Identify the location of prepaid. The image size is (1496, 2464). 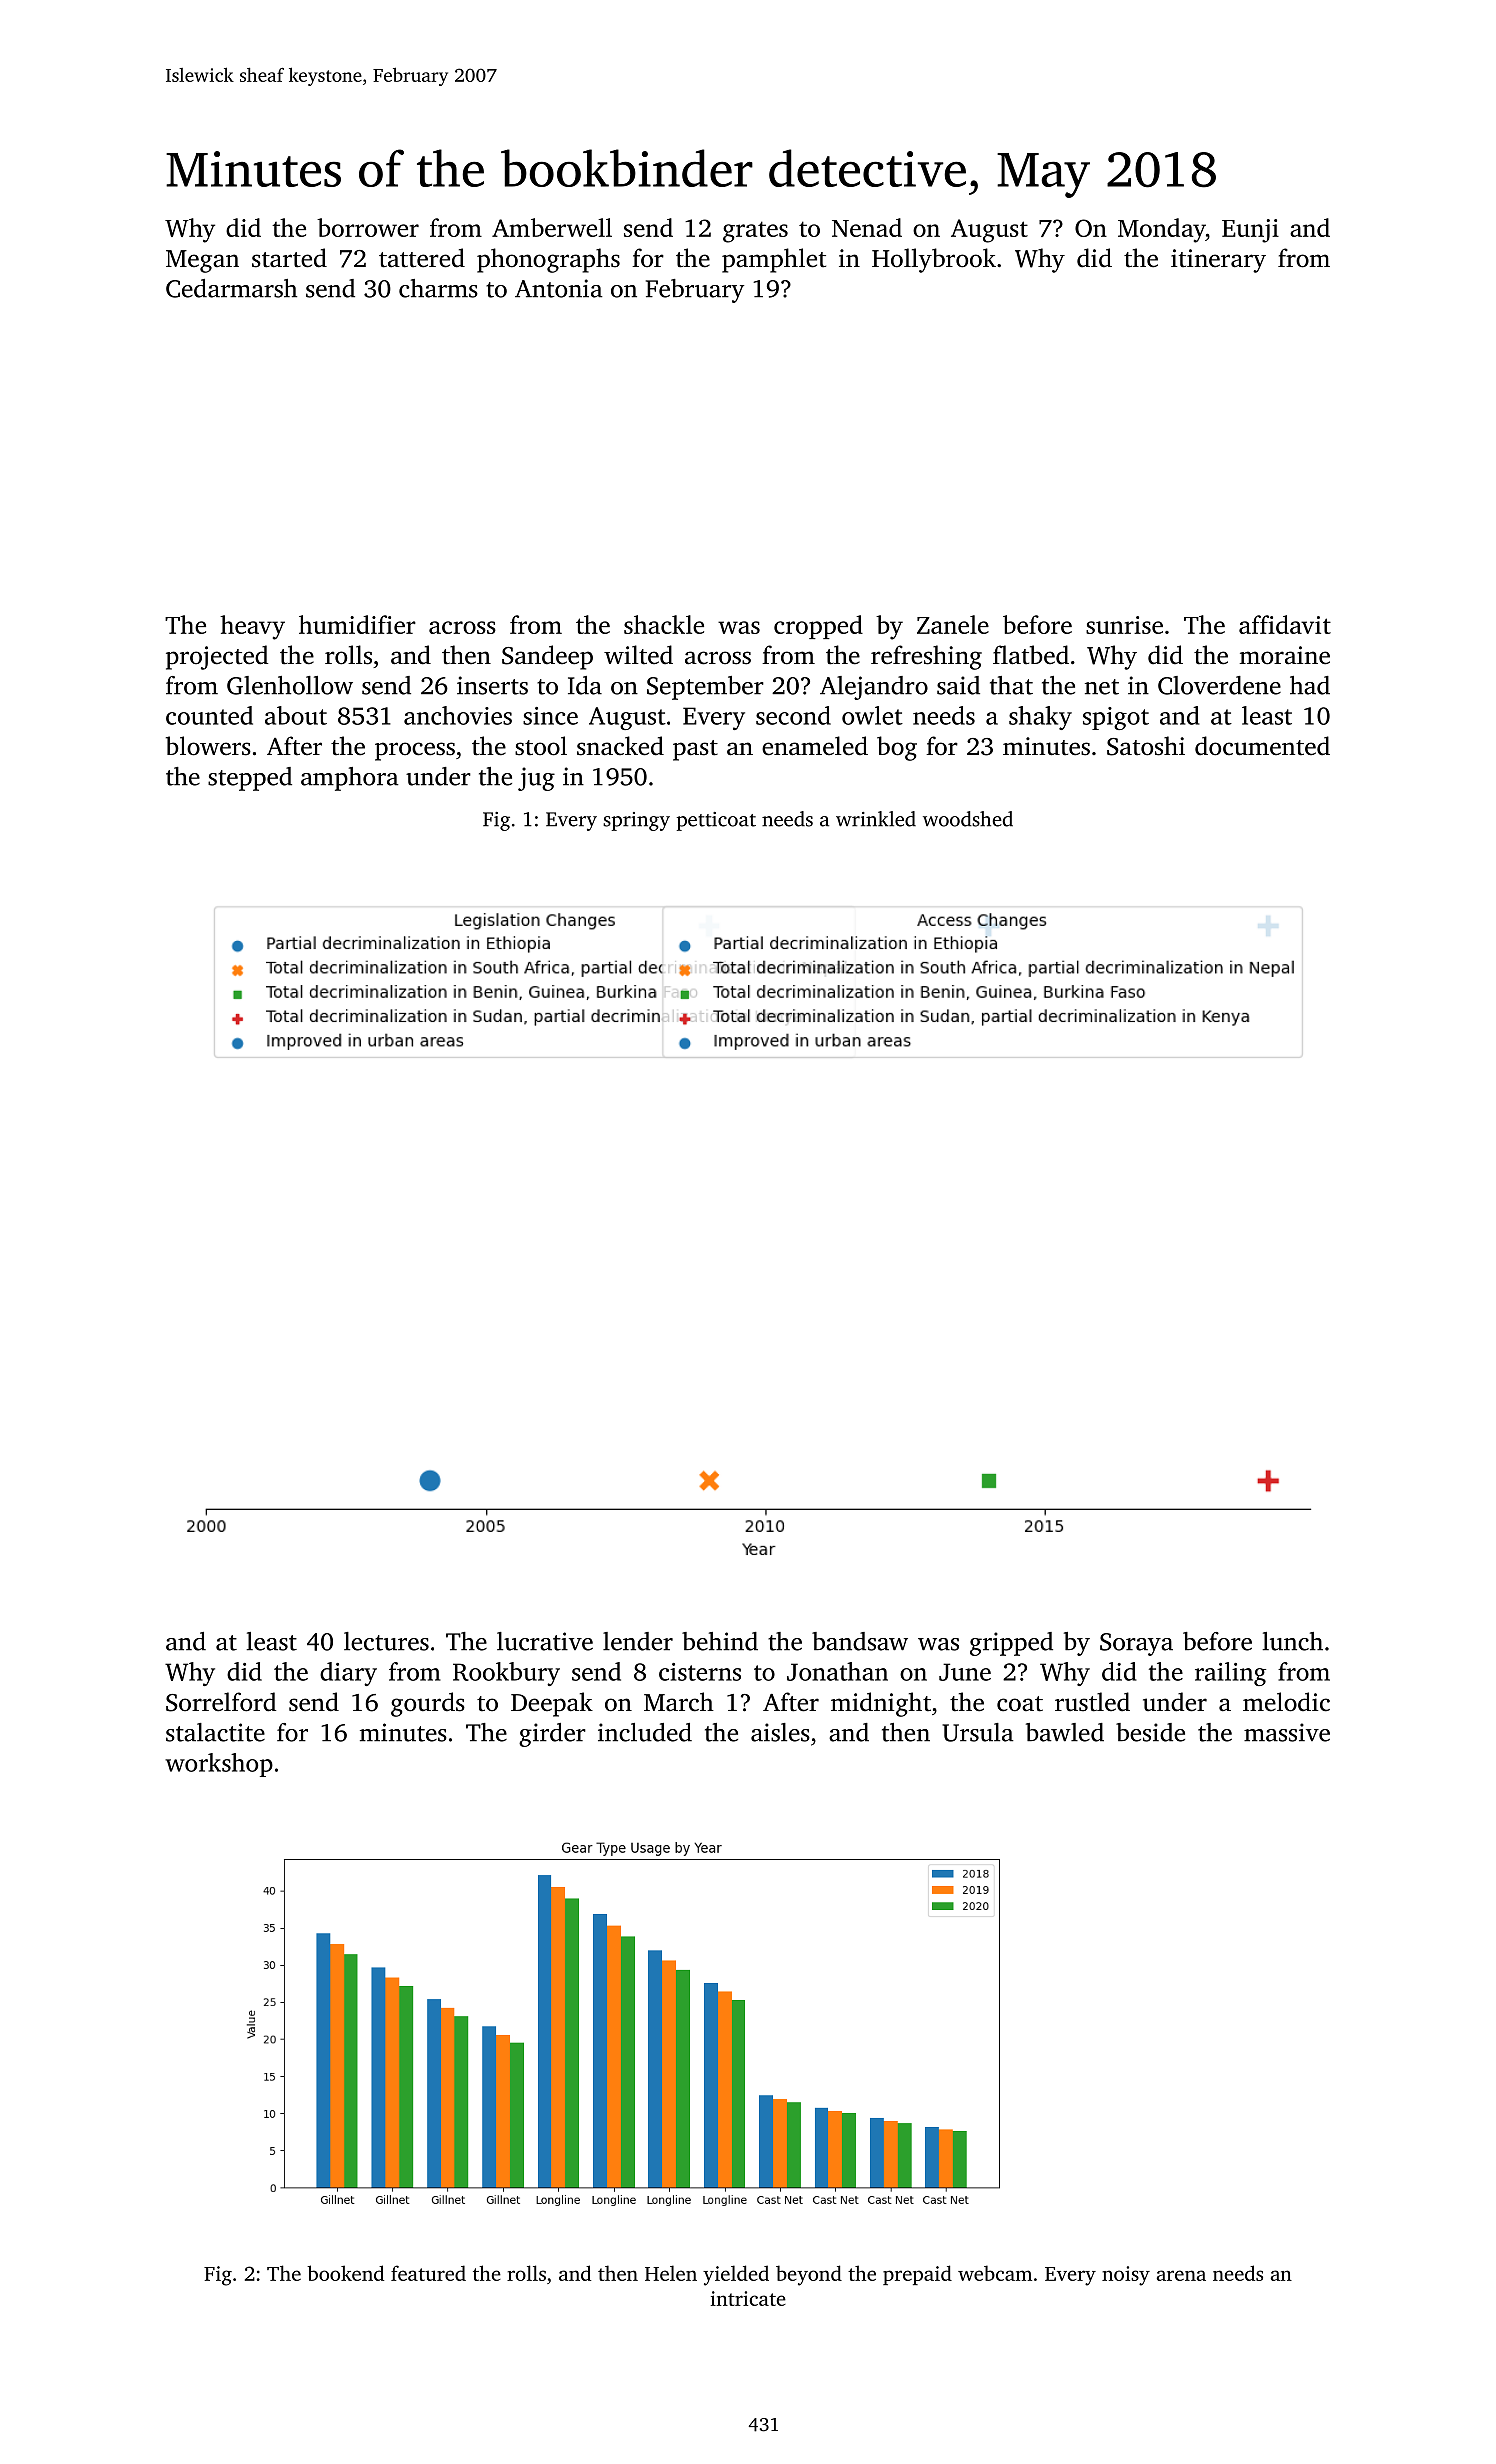
(917, 2275).
